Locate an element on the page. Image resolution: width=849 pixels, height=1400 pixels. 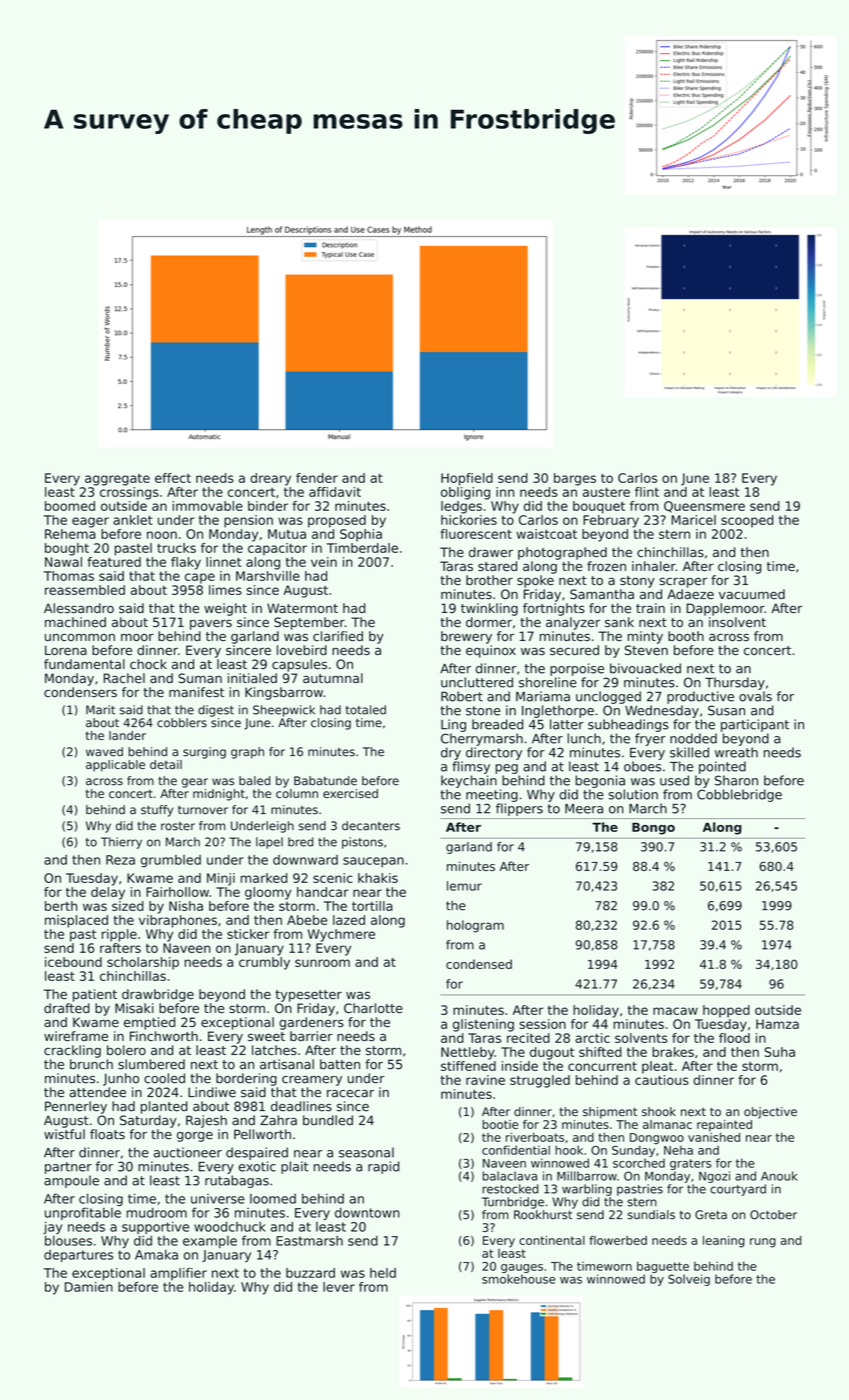
lazed is located at coordinates (349, 920).
